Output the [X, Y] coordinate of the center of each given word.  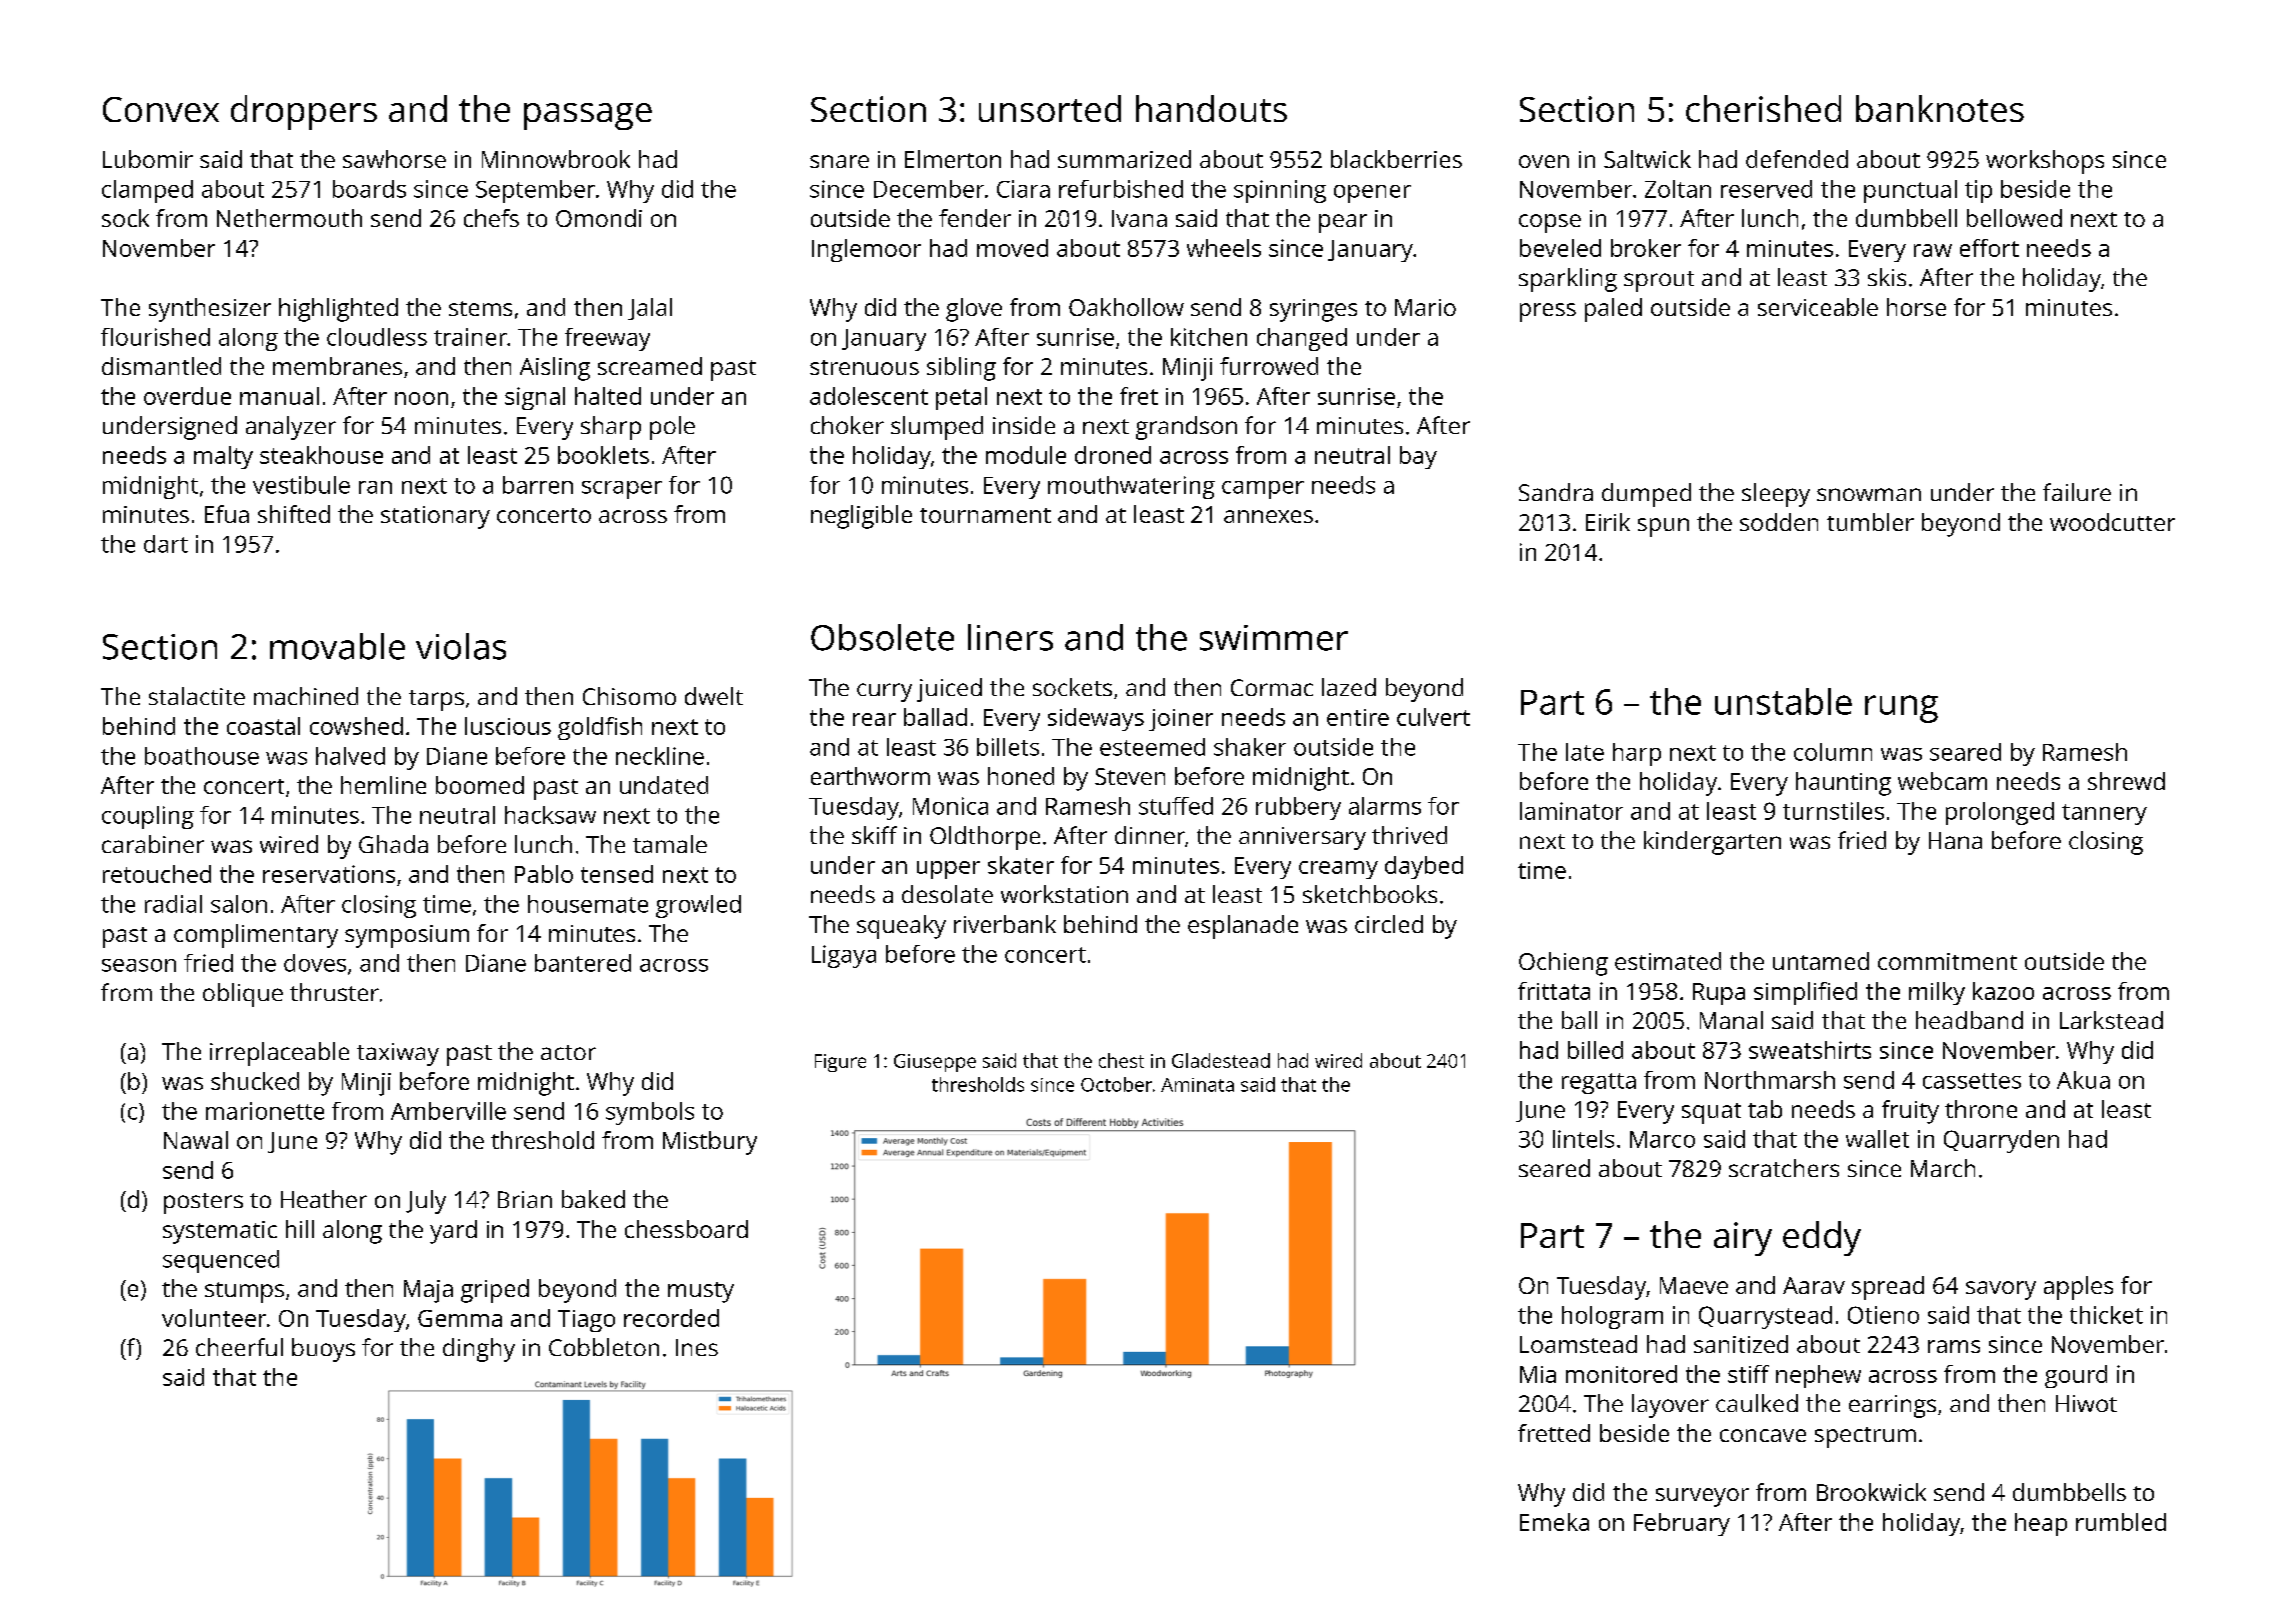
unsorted [1050, 108]
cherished [1763, 108]
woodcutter [2112, 522]
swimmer [1274, 638]
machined [306, 696]
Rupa [1719, 994]
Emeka [1554, 1522]
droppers [304, 112]
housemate [588, 904]
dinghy [479, 1350]
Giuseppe [935, 1063]
